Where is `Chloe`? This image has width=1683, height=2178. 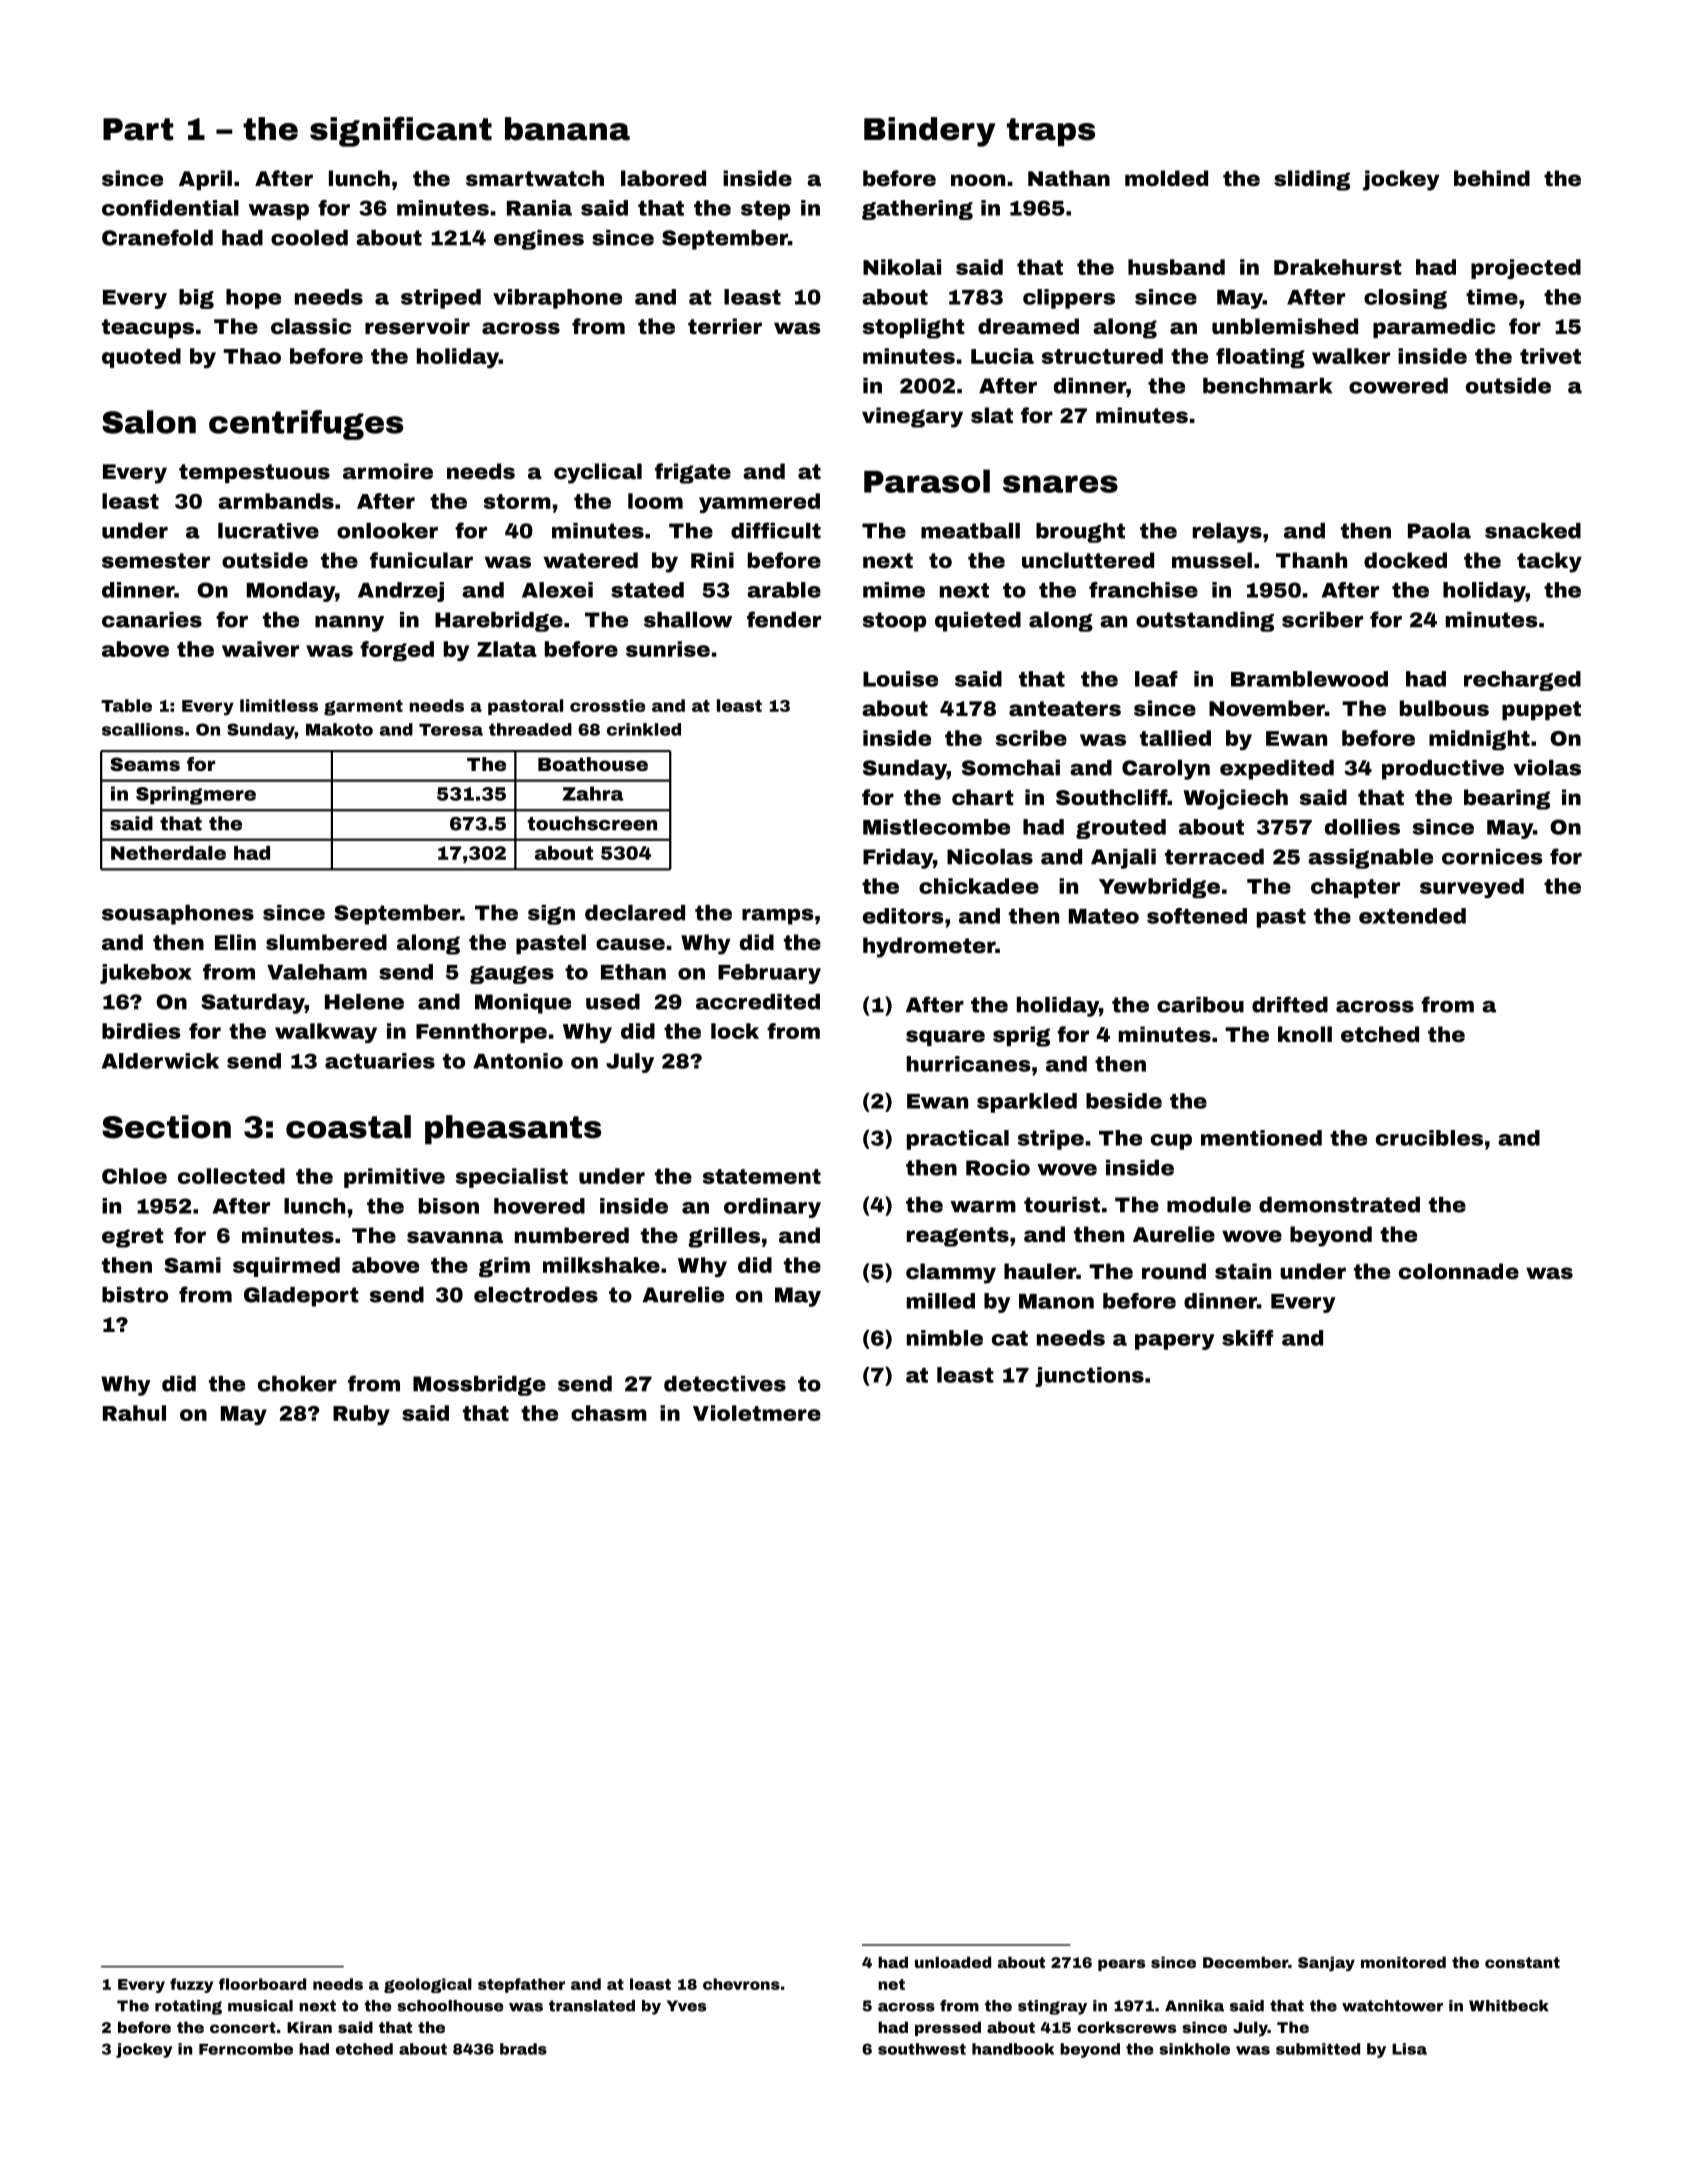
Chloe is located at coordinates (134, 1176).
